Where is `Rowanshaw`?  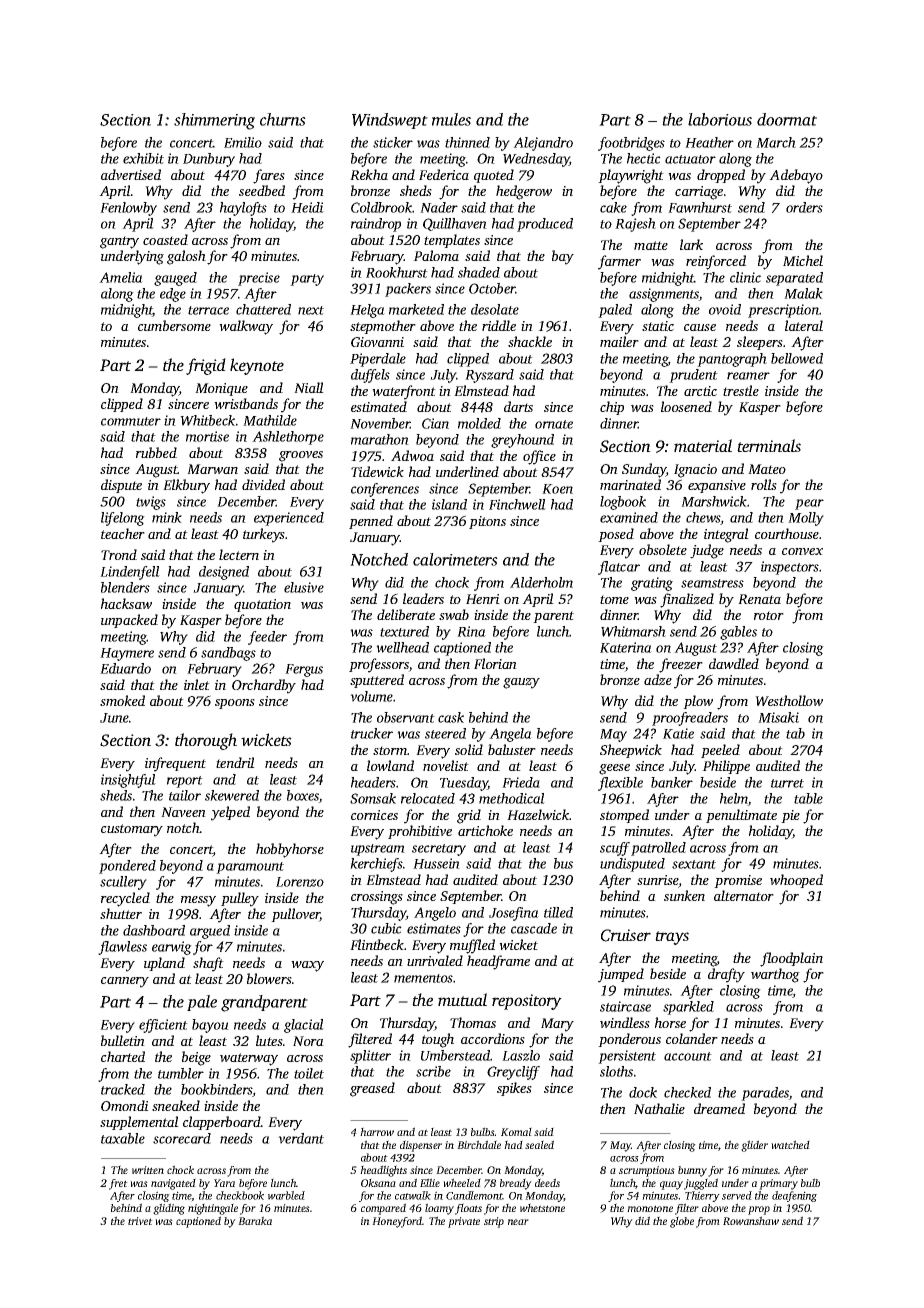
Rowanshaw is located at coordinates (751, 1220).
